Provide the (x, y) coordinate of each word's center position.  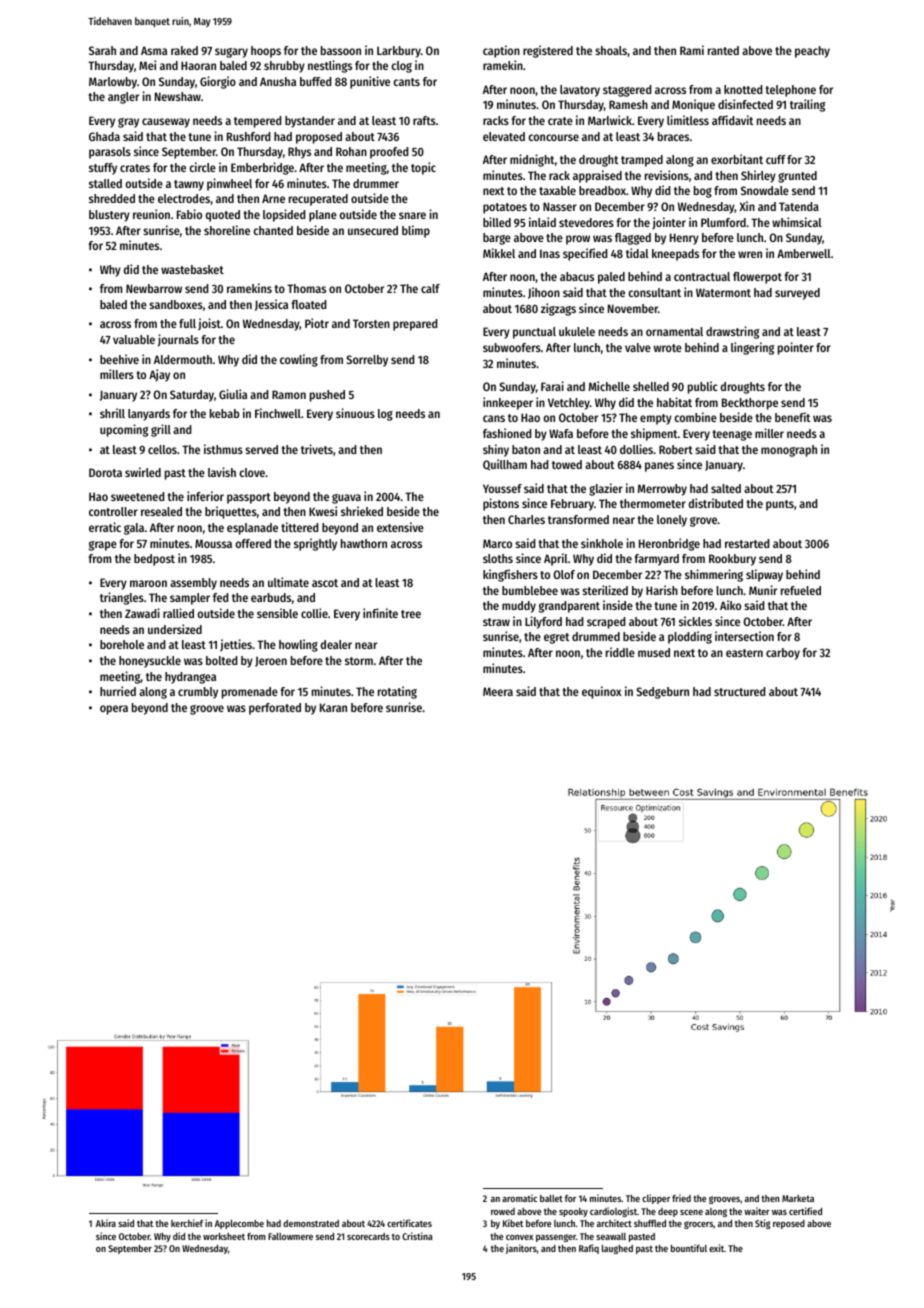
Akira (106, 1223)
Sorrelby (367, 361)
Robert (676, 449)
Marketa (798, 1198)
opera (114, 710)
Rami (692, 50)
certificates (409, 1223)
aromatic (519, 1198)
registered (548, 51)
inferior (205, 496)
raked (184, 50)
